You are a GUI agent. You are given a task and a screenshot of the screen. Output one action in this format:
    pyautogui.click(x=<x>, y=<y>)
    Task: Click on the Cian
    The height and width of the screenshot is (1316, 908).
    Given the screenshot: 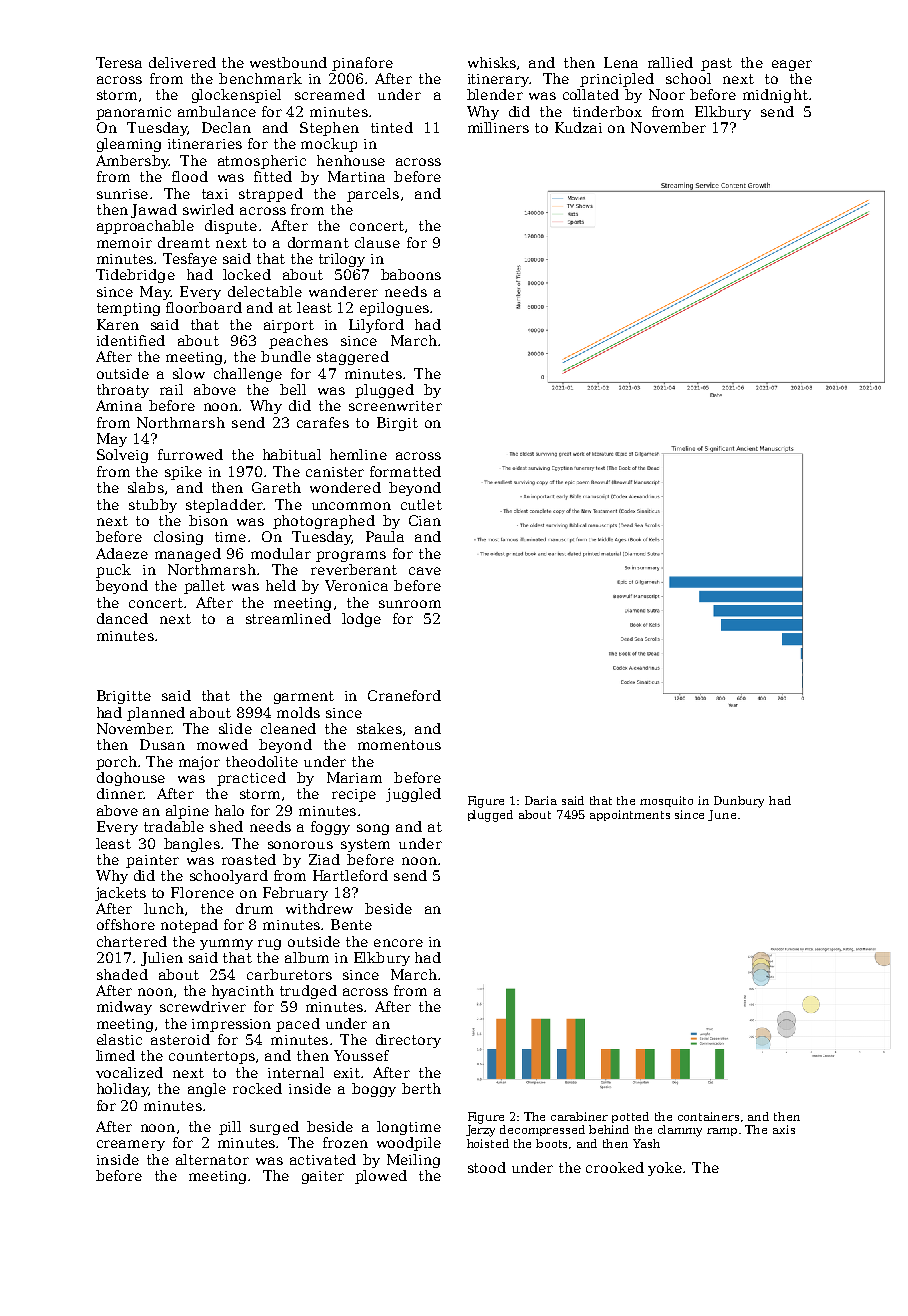 What is the action you would take?
    pyautogui.click(x=425, y=520)
